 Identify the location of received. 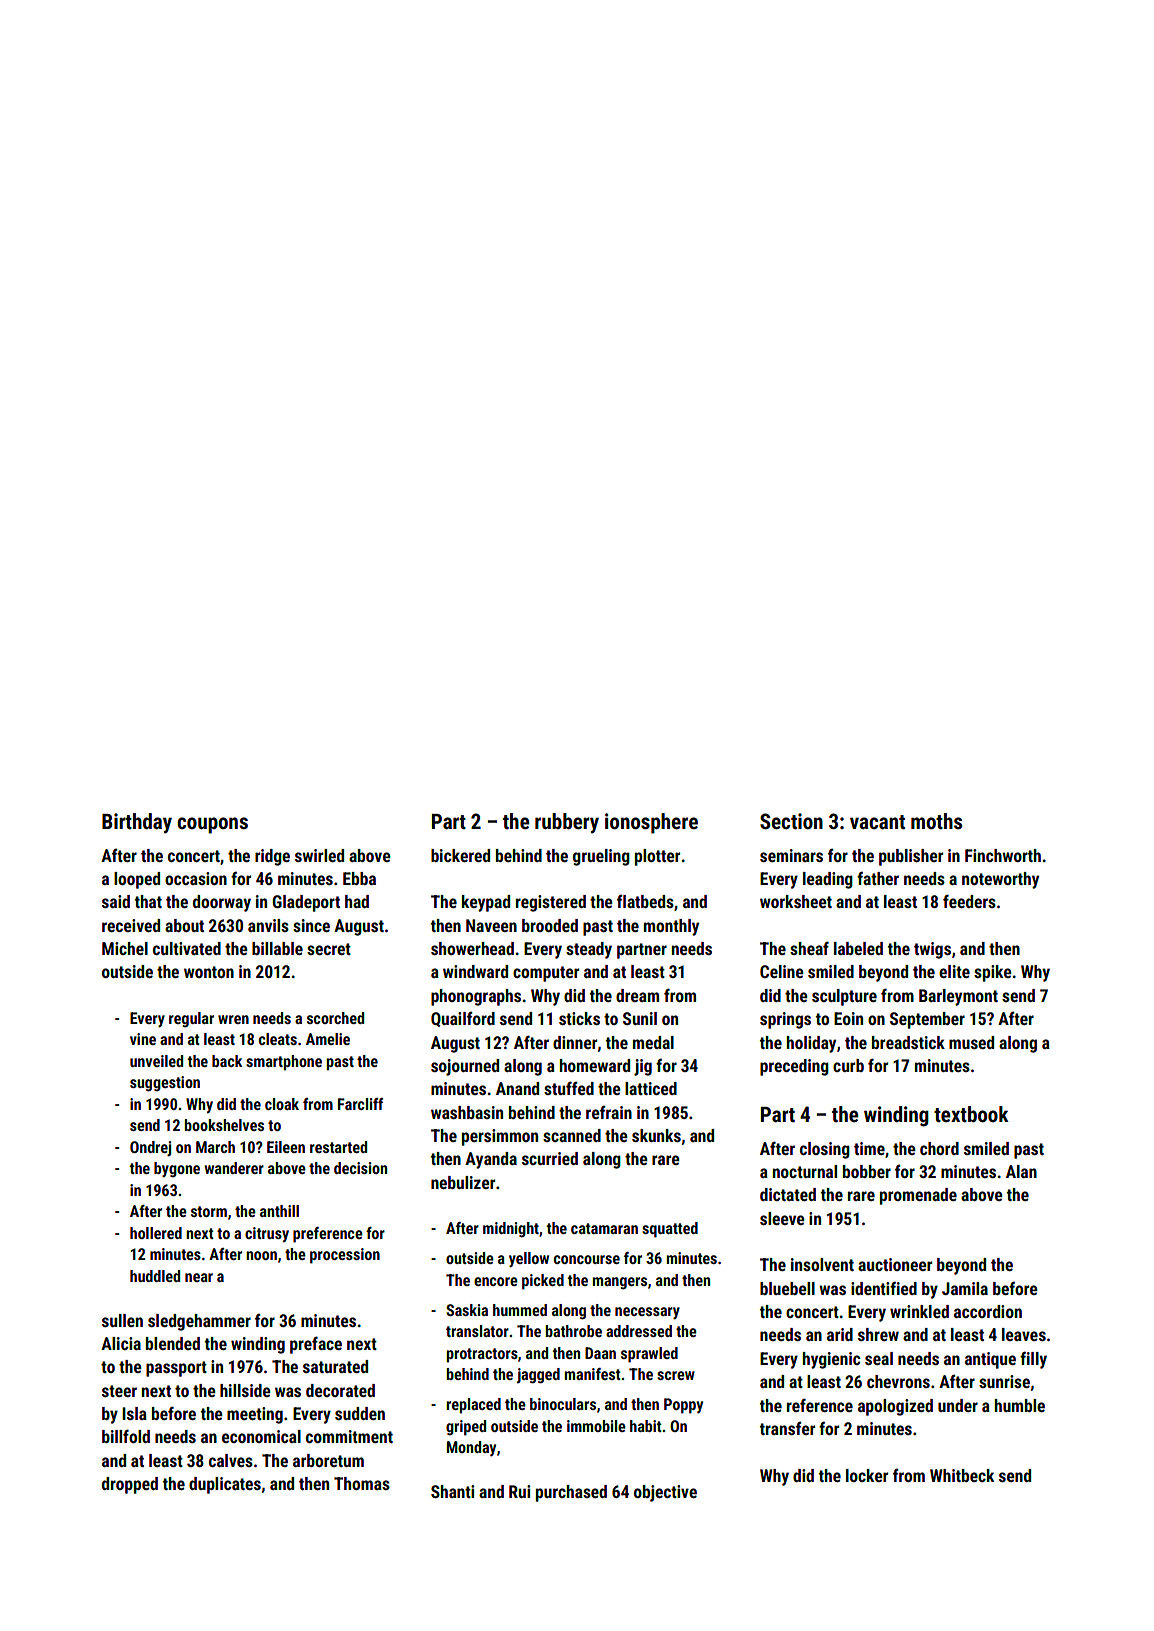
(131, 925).
